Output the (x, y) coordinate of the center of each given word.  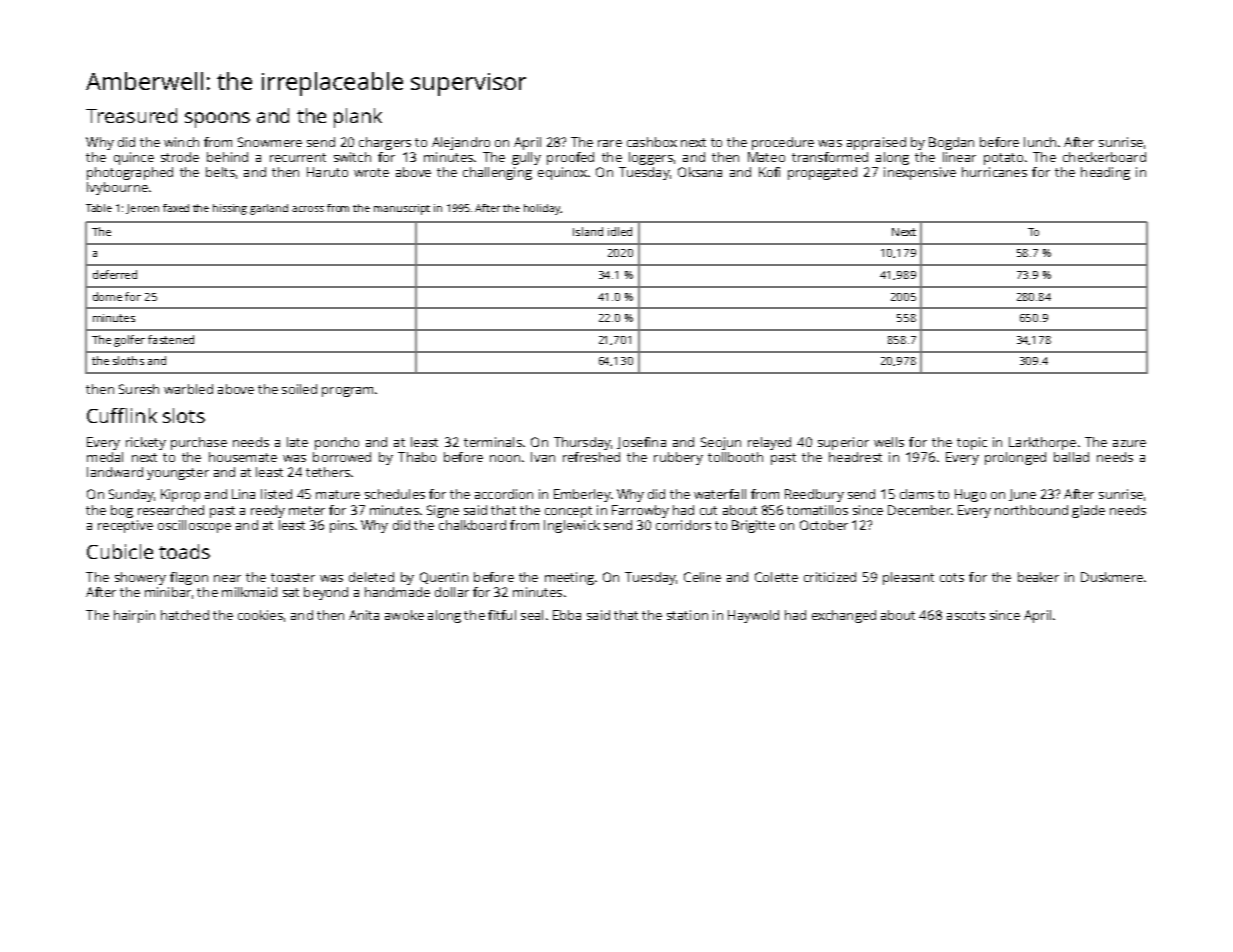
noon (505, 458)
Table (99, 208)
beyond (326, 593)
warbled (188, 389)
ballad (1071, 457)
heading (1105, 173)
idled (620, 231)
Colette (776, 577)
